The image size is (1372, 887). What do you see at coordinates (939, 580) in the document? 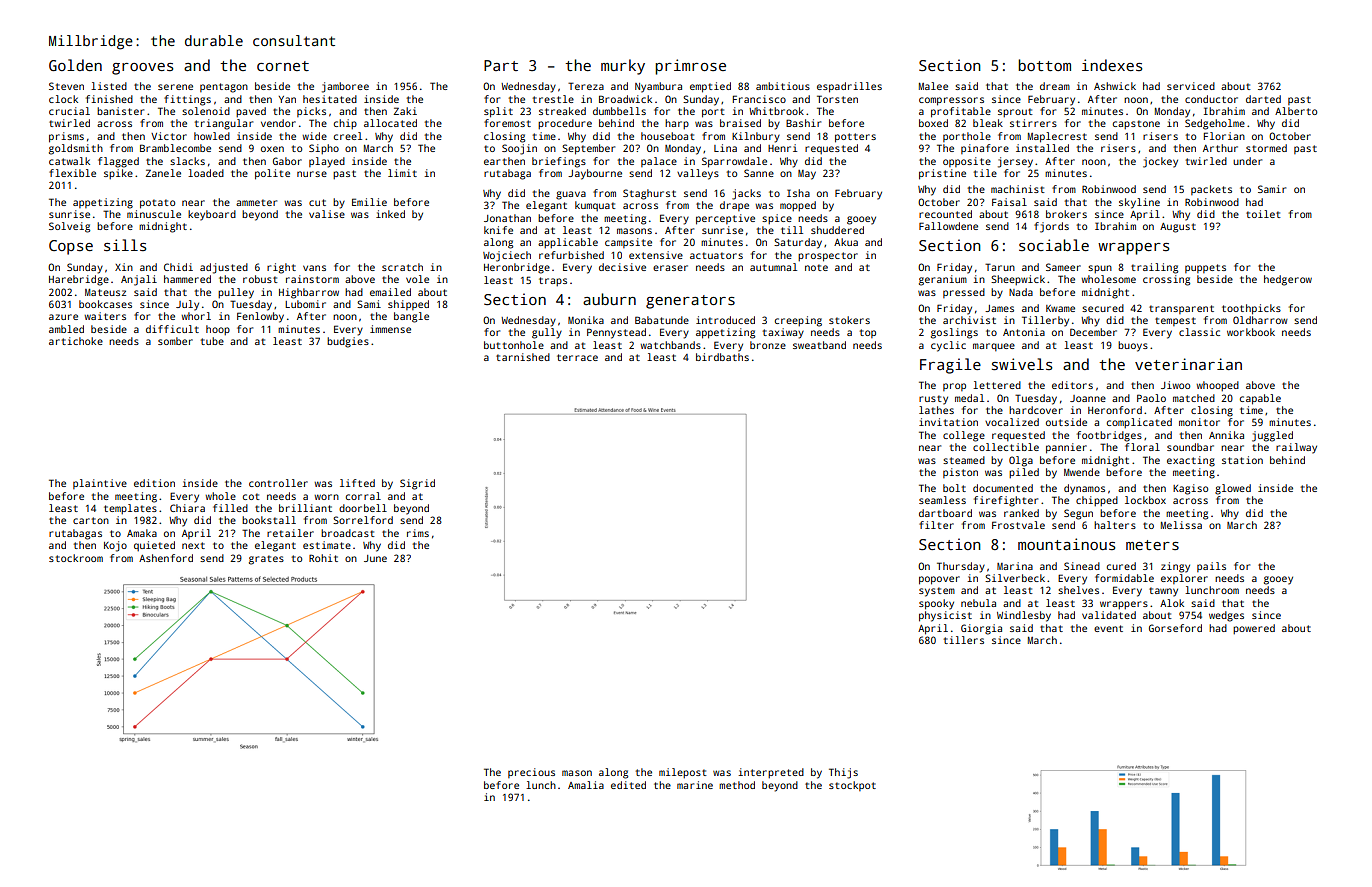
I see `popover` at bounding box center [939, 580].
